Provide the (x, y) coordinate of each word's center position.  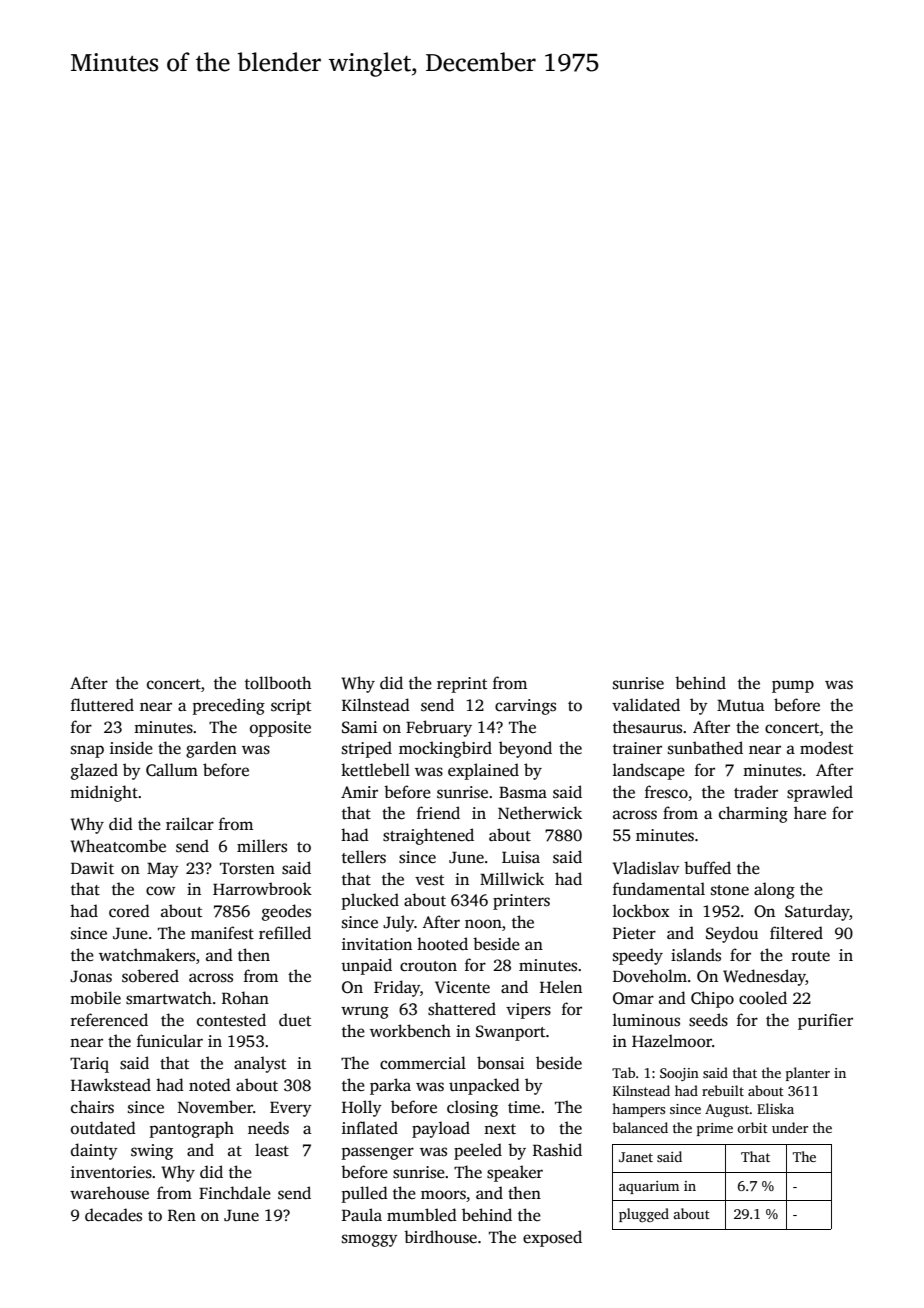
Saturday (817, 912)
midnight (104, 793)
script (291, 707)
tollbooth (278, 683)
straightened (428, 836)
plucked (370, 901)
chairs (92, 1107)
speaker (515, 1173)
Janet (636, 1157)
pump (793, 686)
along (774, 890)
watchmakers (147, 955)
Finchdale (235, 1193)
